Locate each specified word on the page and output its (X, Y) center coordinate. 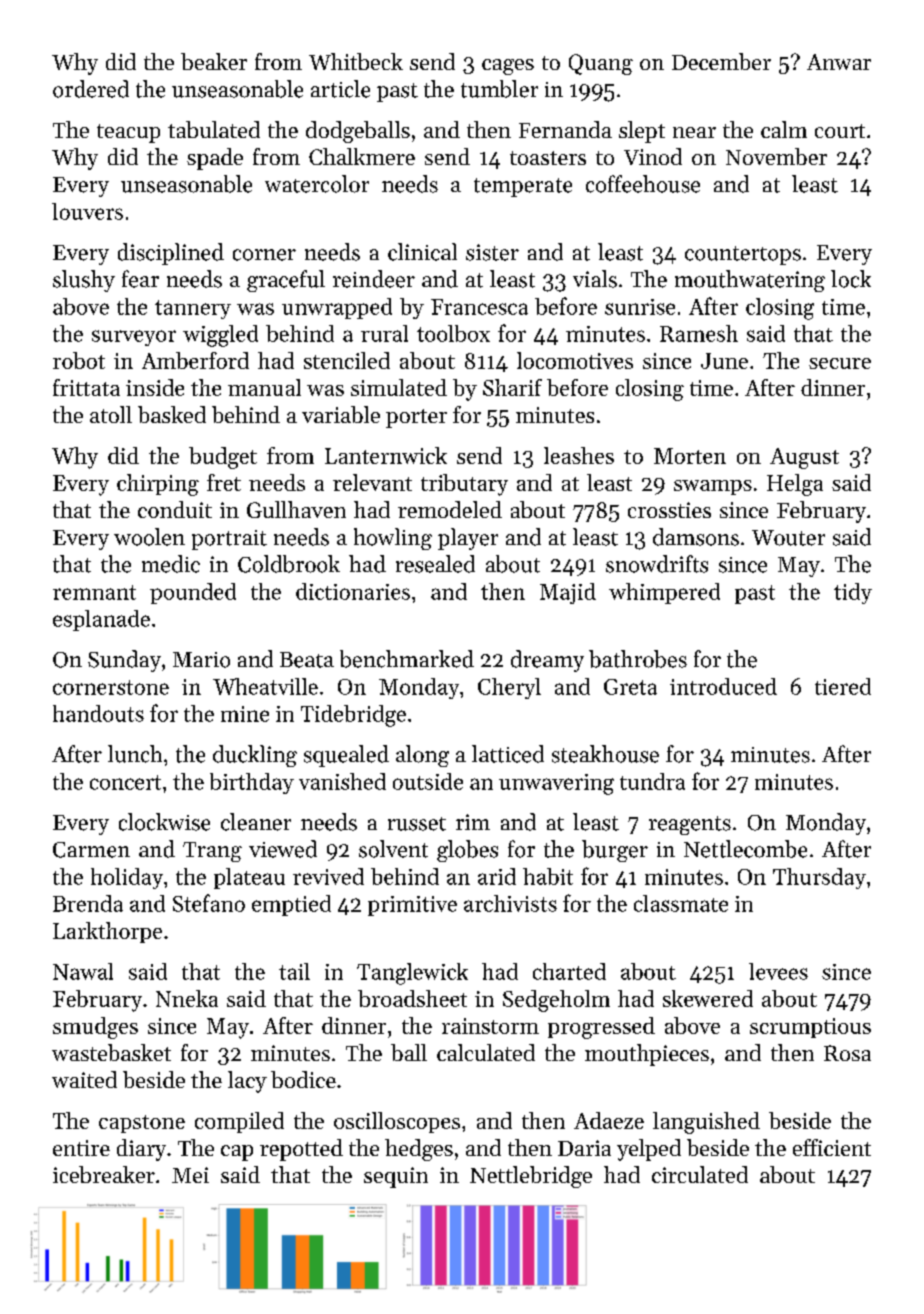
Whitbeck (356, 61)
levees (778, 971)
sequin (396, 1177)
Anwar (839, 62)
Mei (190, 1175)
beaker (214, 61)
